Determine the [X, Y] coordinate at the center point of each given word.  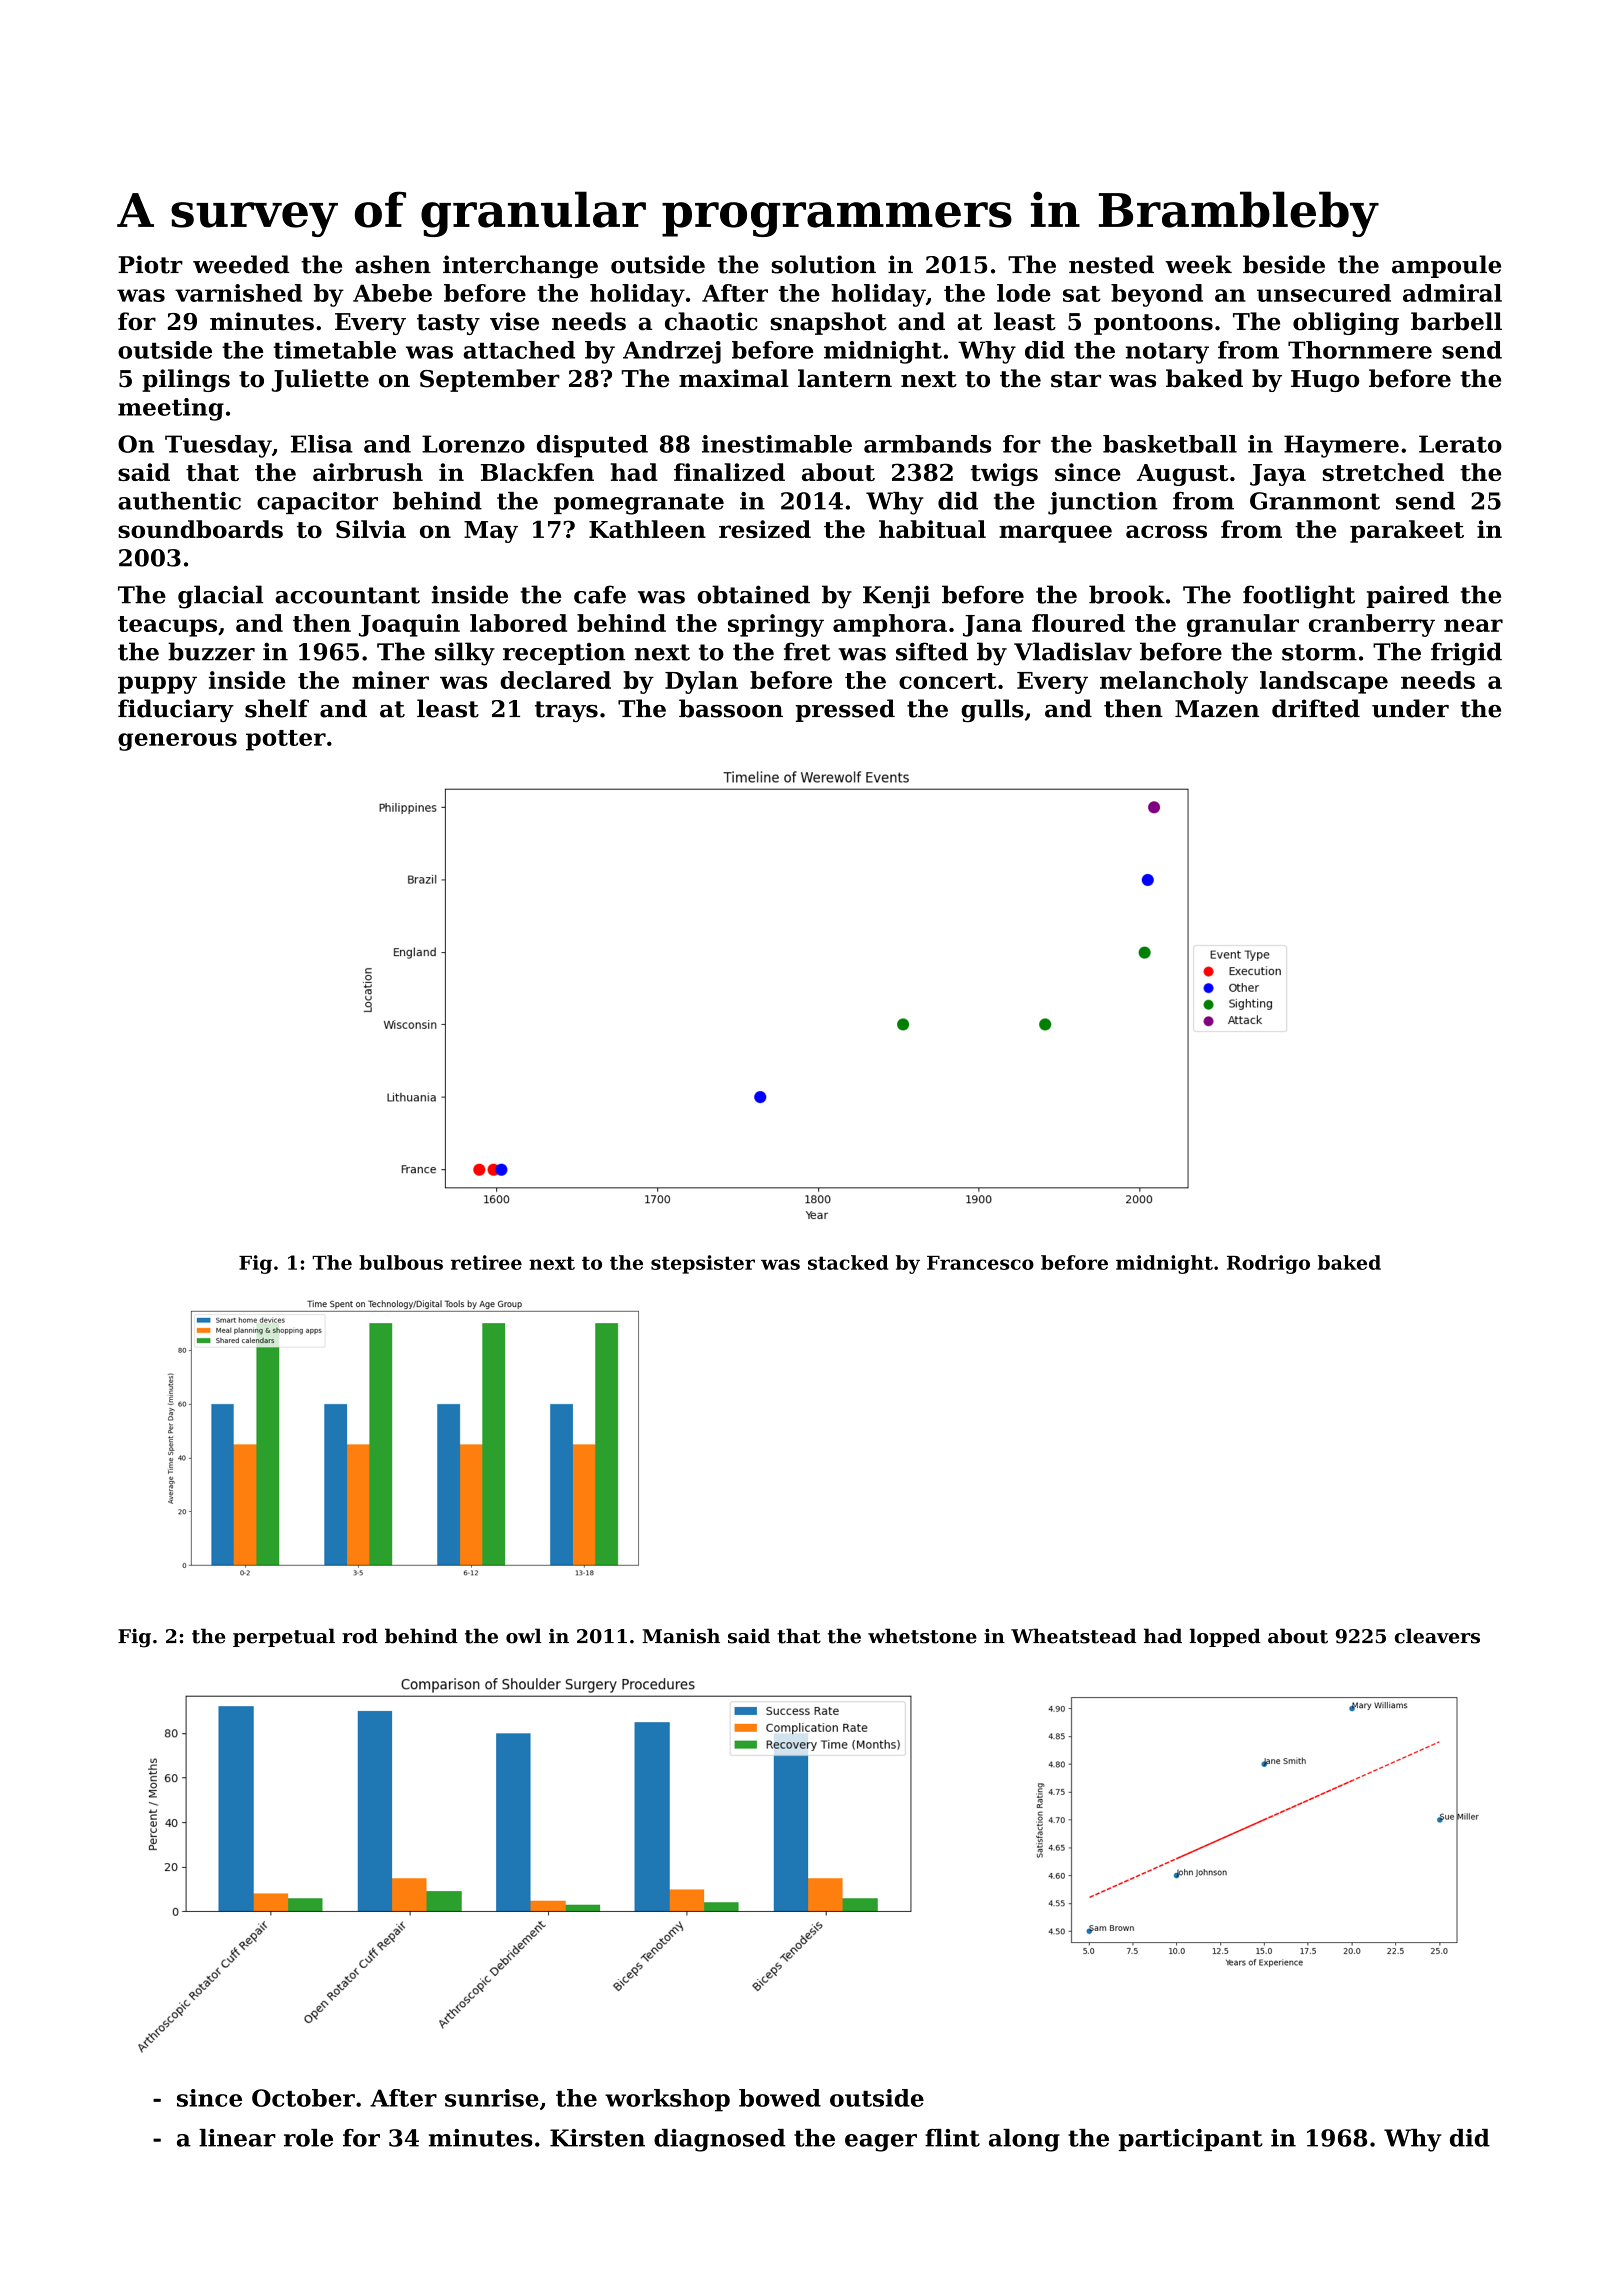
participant [1191, 2140]
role [308, 2138]
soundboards [200, 529]
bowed [780, 2098]
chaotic [711, 321]
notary [1167, 353]
